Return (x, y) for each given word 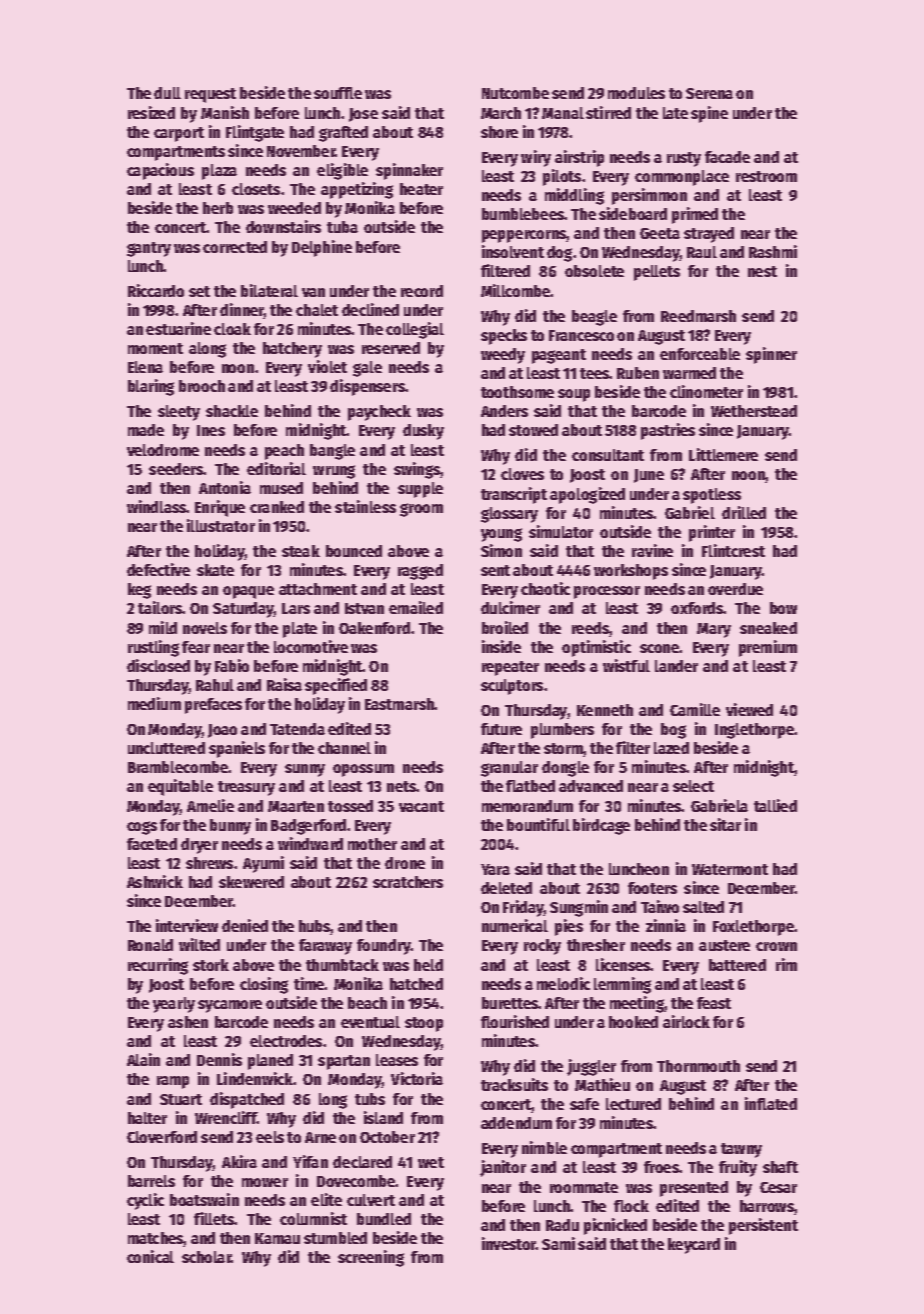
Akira (239, 1161)
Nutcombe (515, 93)
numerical (515, 925)
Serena (709, 93)
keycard (694, 1246)
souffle (338, 93)
